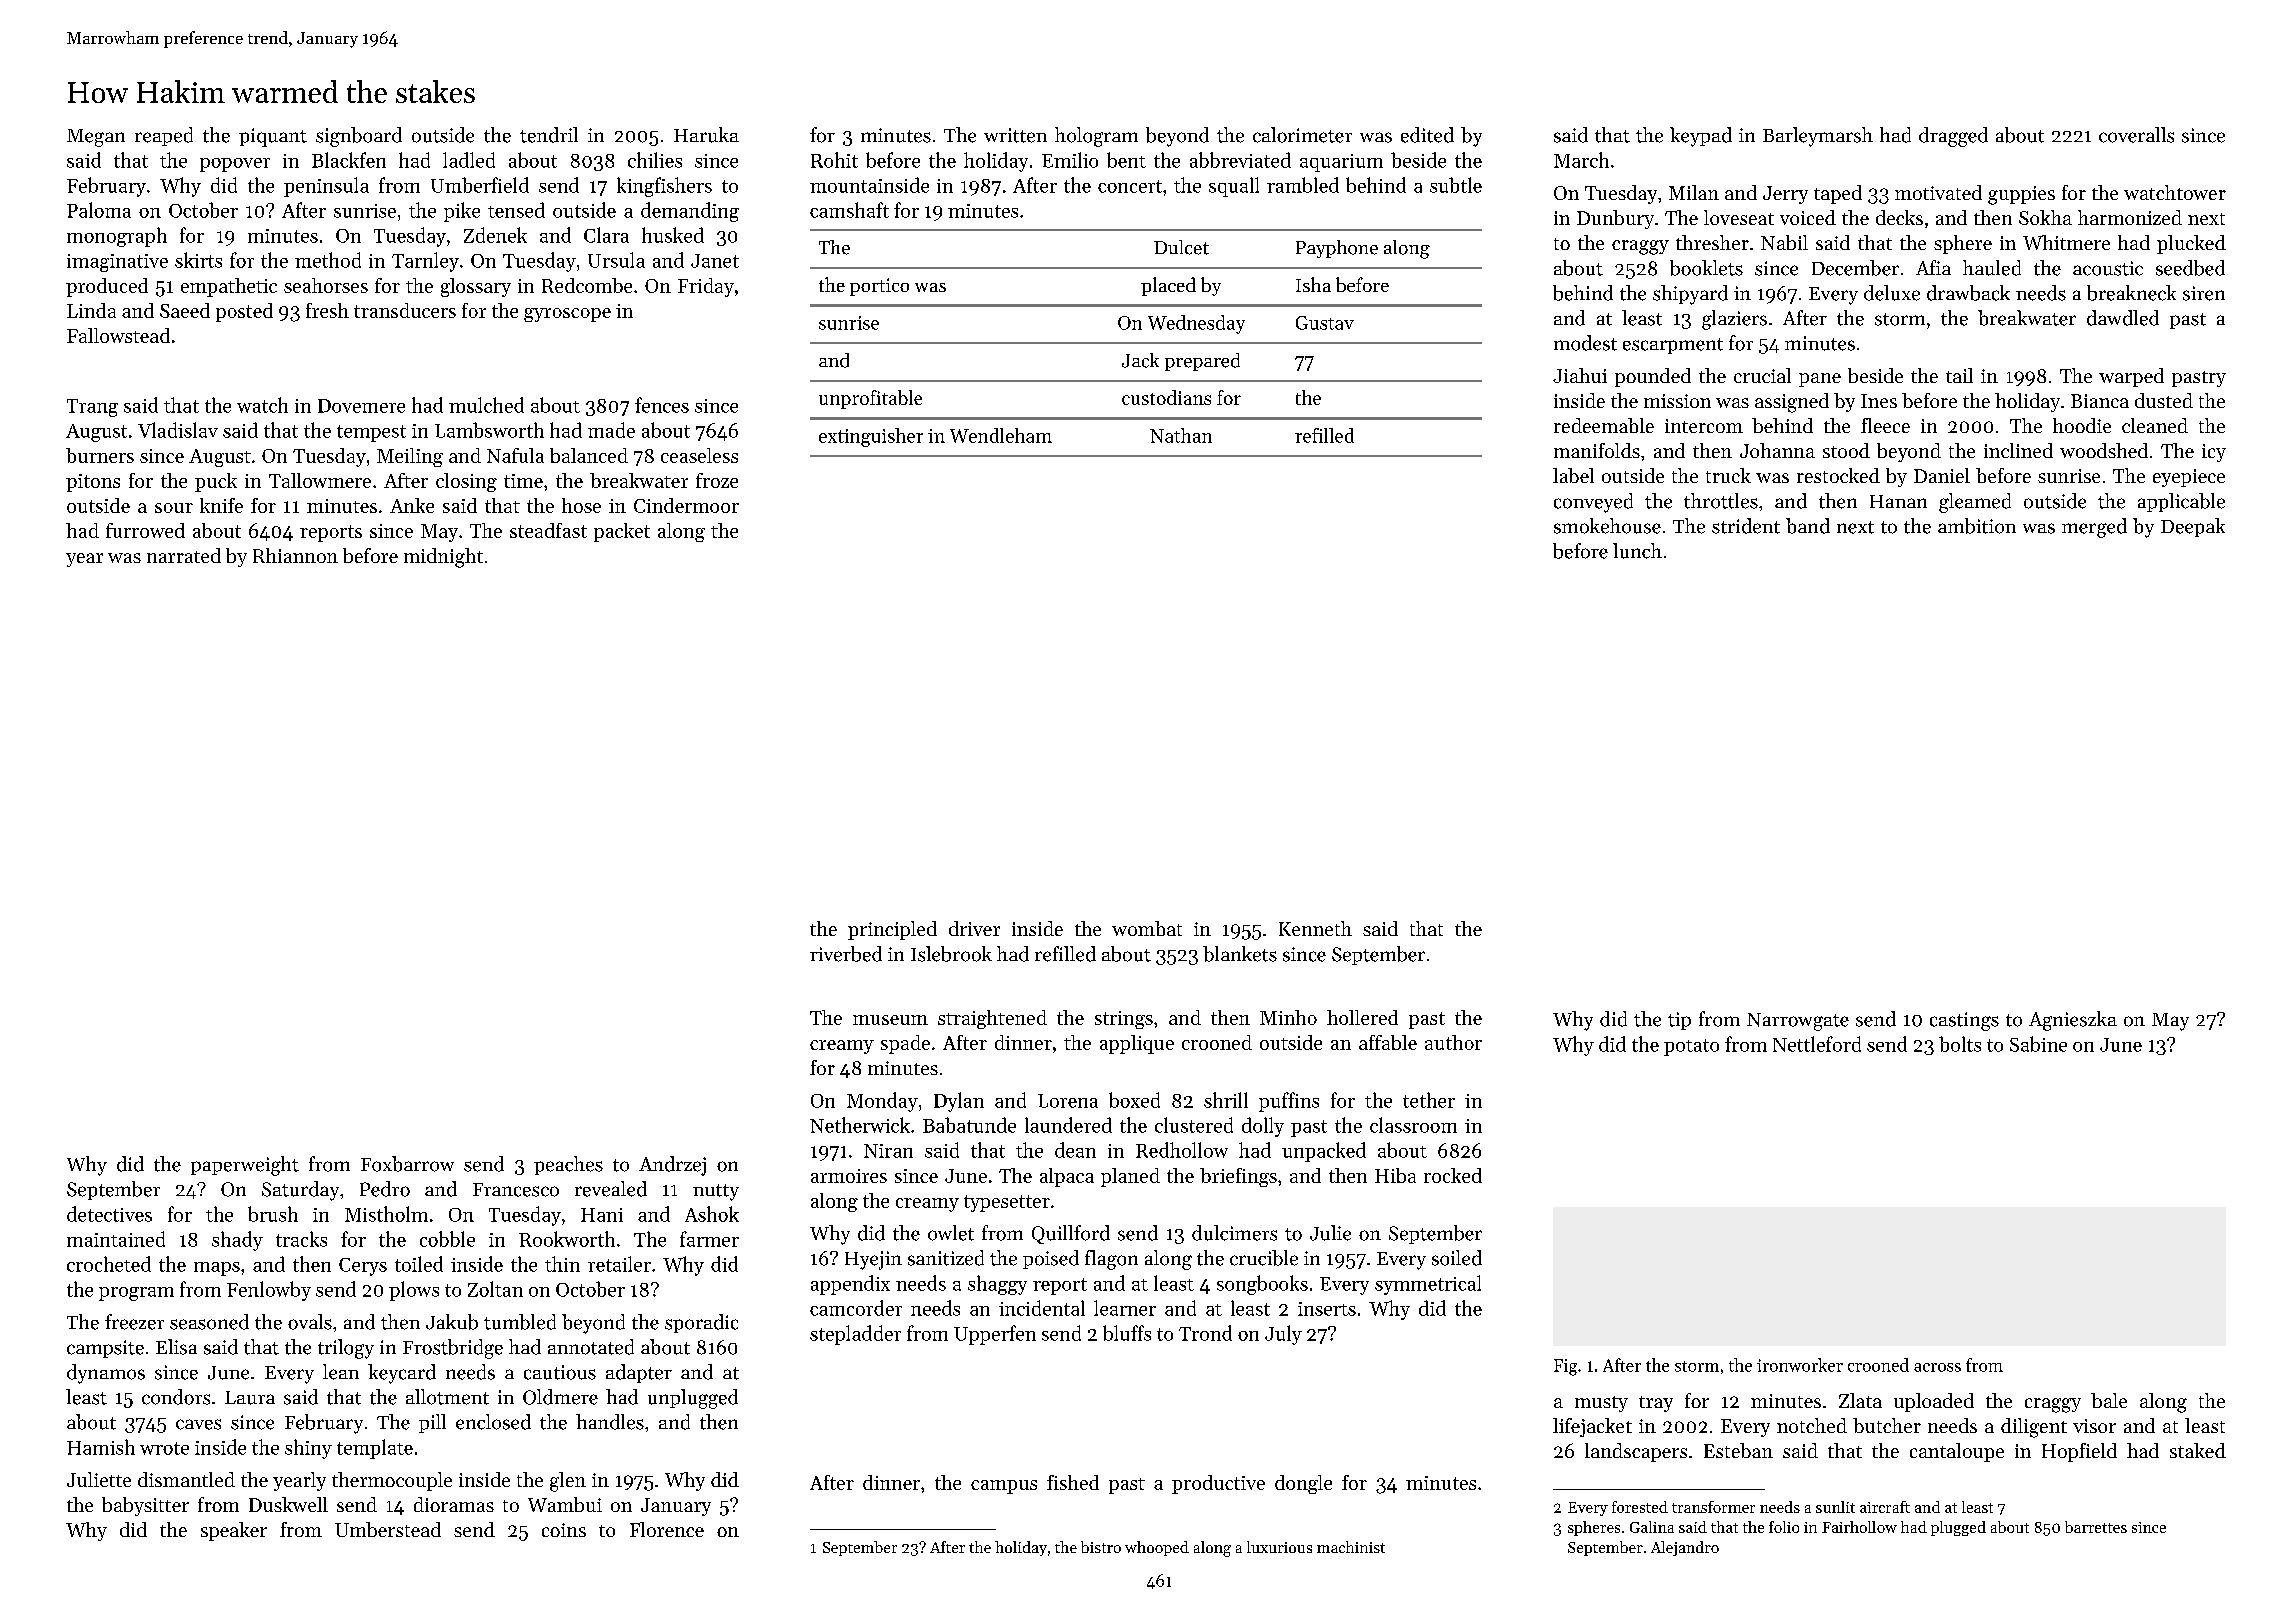 The image size is (2292, 1620). What do you see at coordinates (308, 1449) in the screenshot?
I see `shiny` at bounding box center [308, 1449].
